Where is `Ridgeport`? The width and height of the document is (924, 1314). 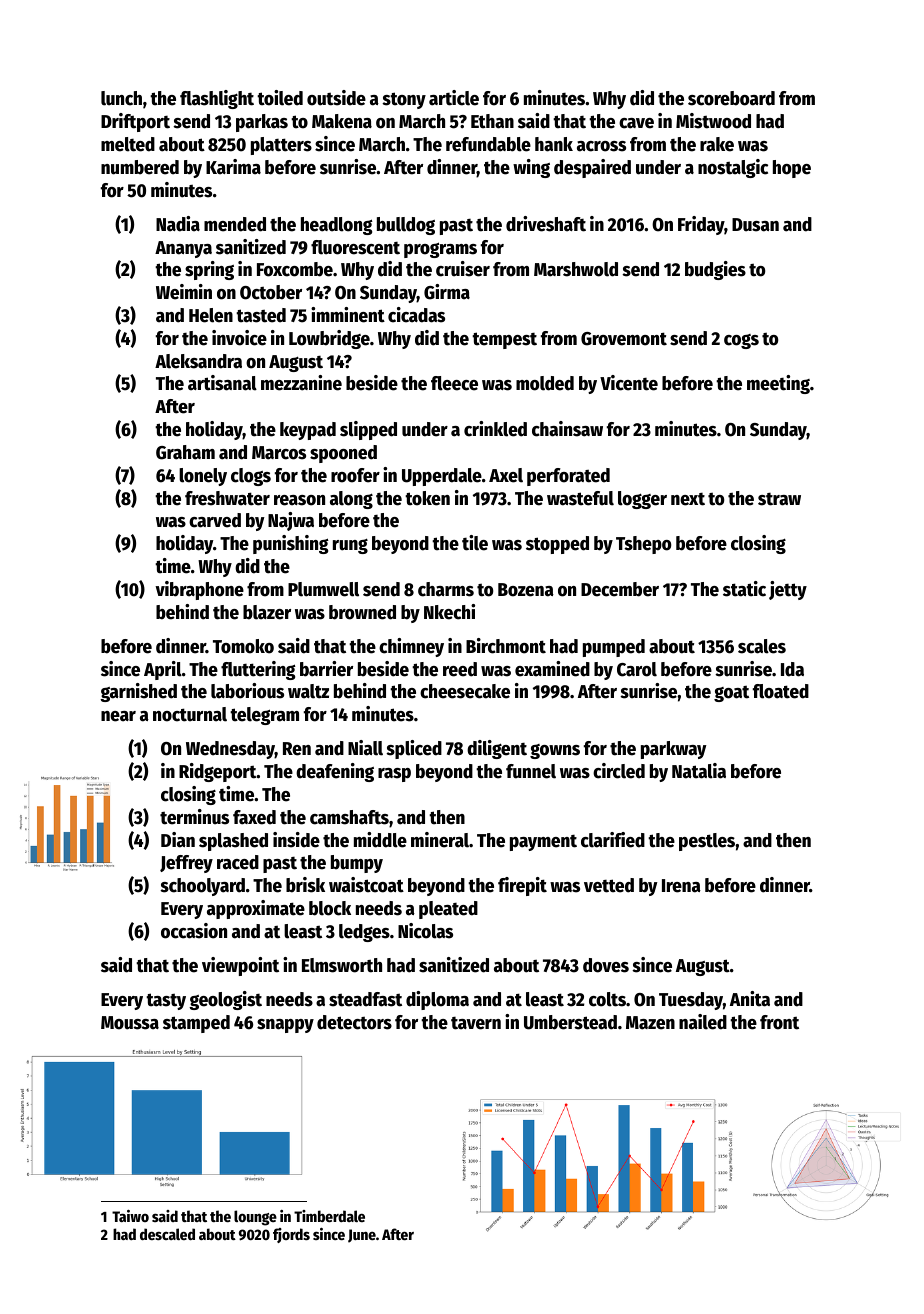 Ridgeport is located at coordinates (218, 772).
